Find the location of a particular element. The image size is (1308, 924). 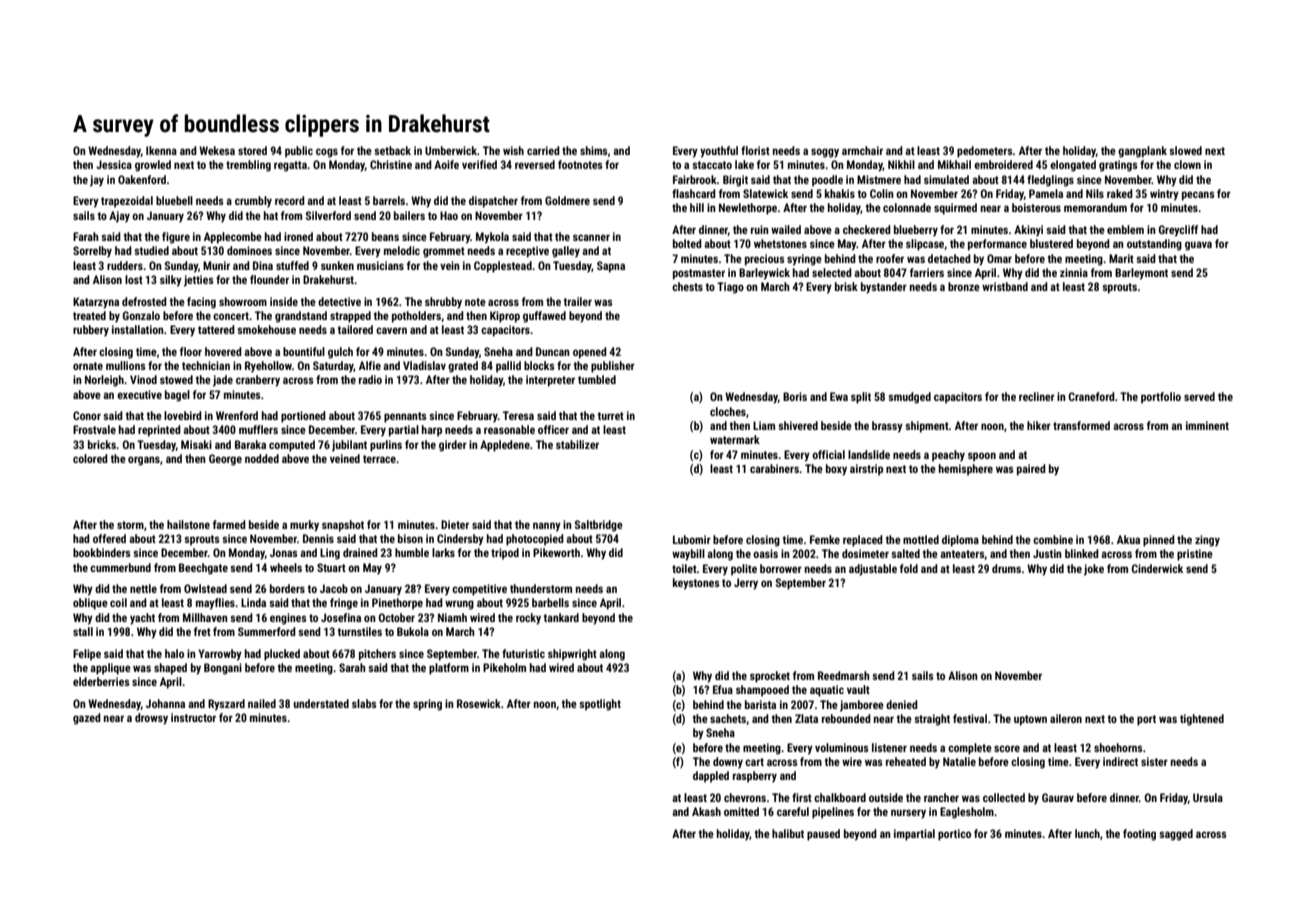

armchair is located at coordinates (862, 150).
